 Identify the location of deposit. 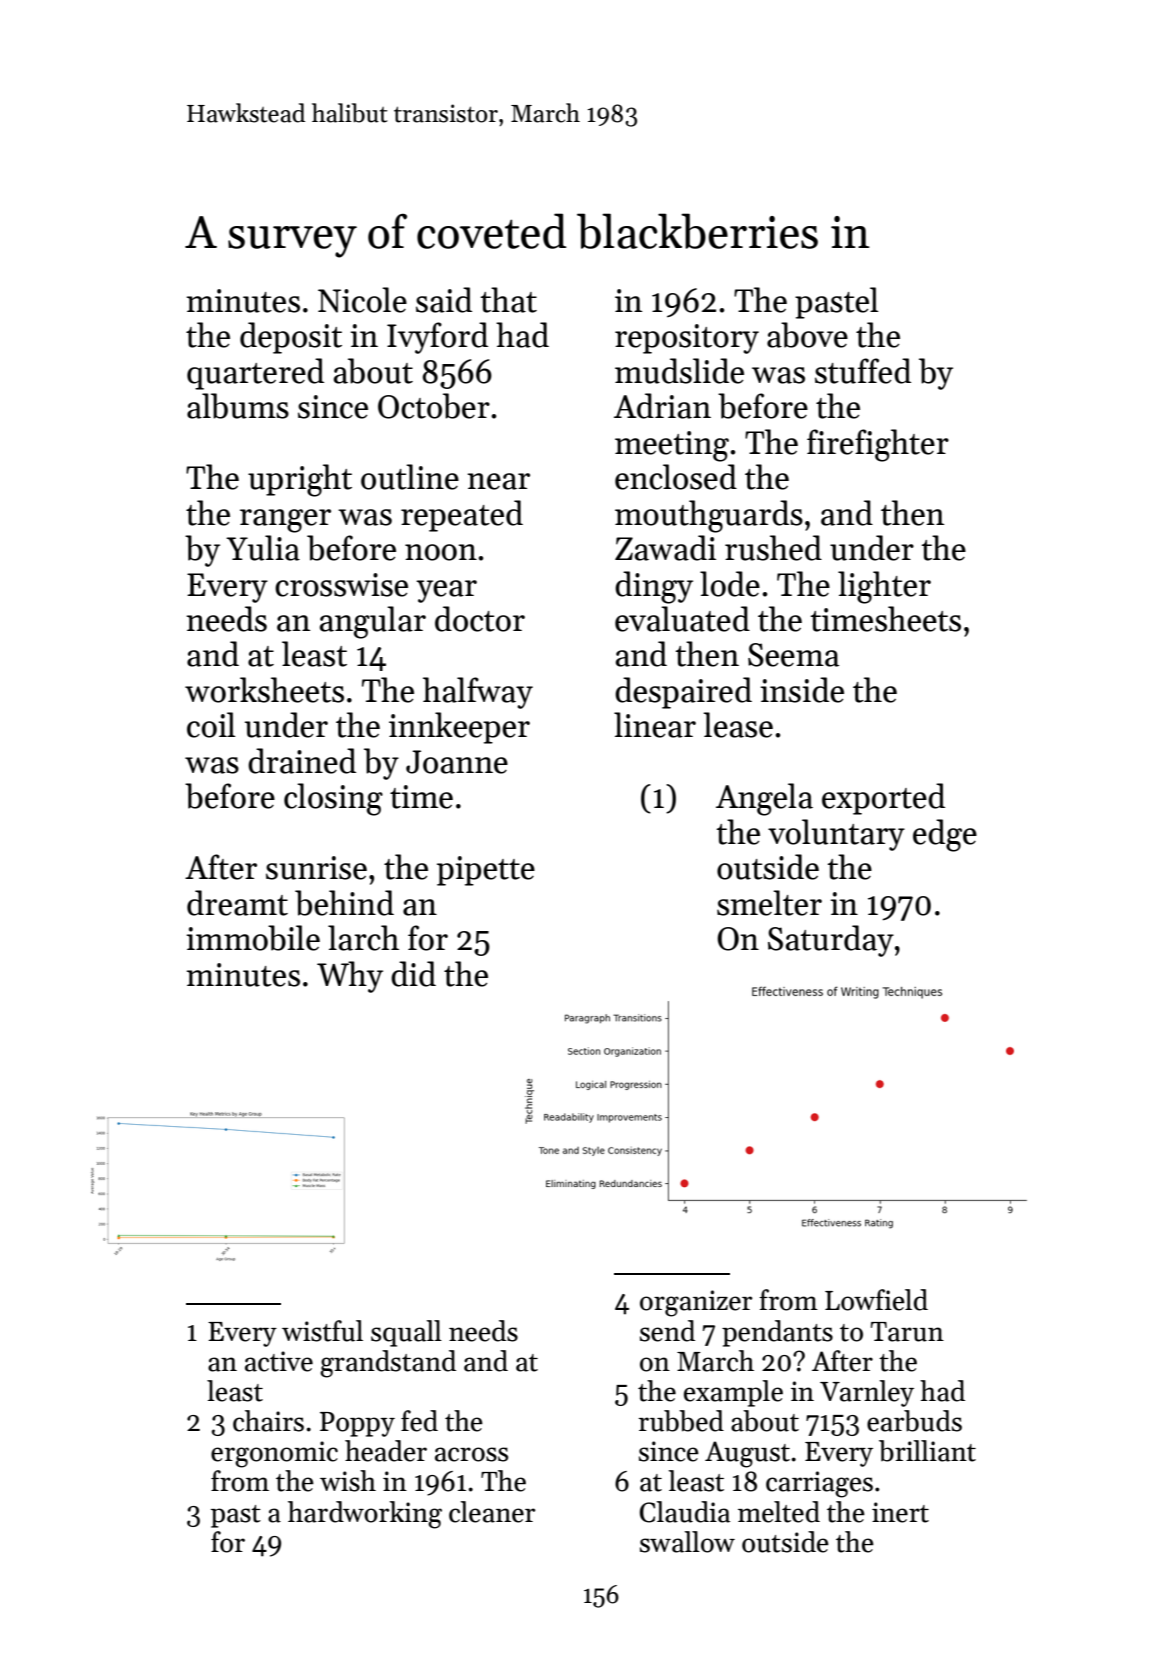
(291, 338).
